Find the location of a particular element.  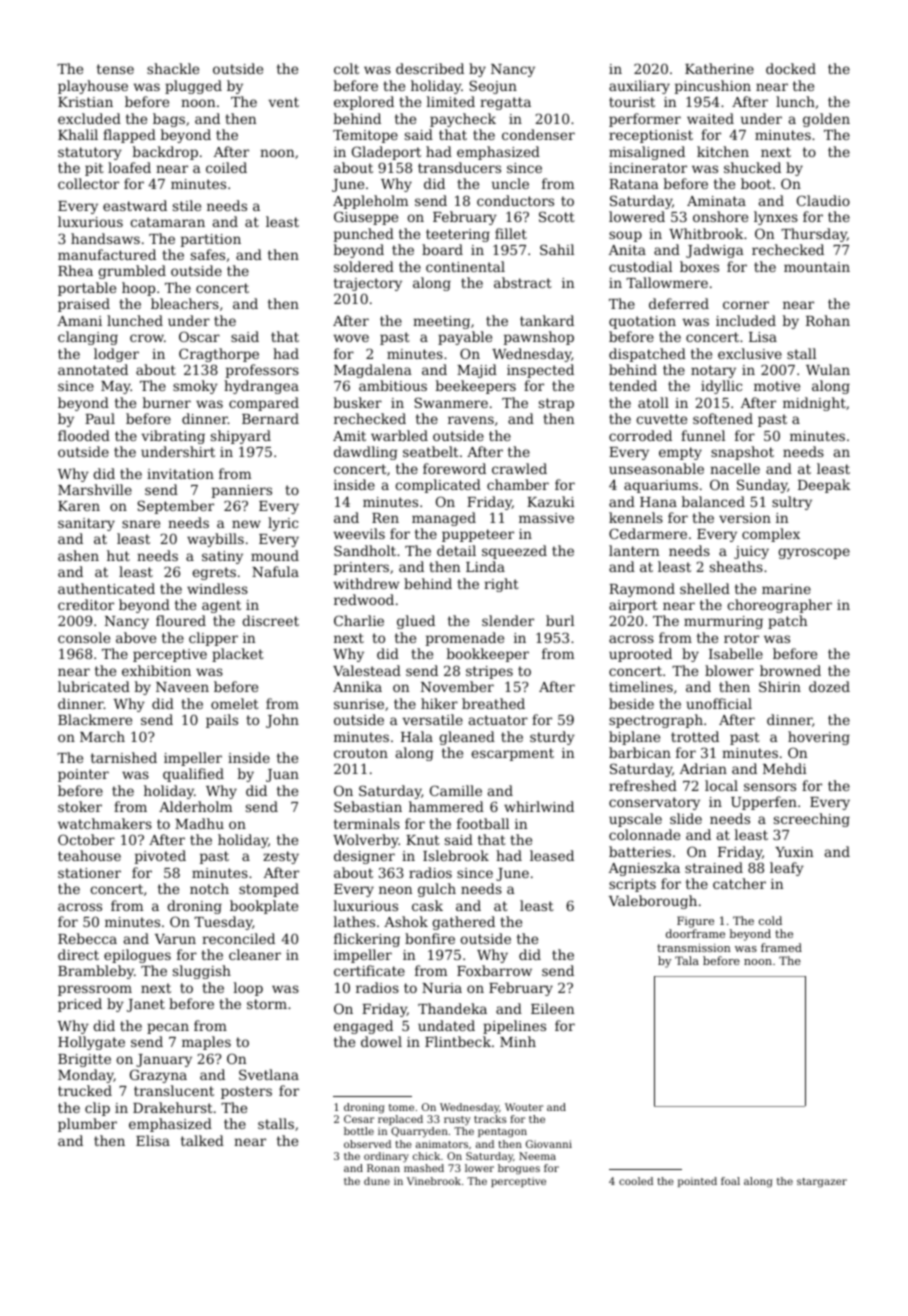

Marshville is located at coordinates (95, 489).
